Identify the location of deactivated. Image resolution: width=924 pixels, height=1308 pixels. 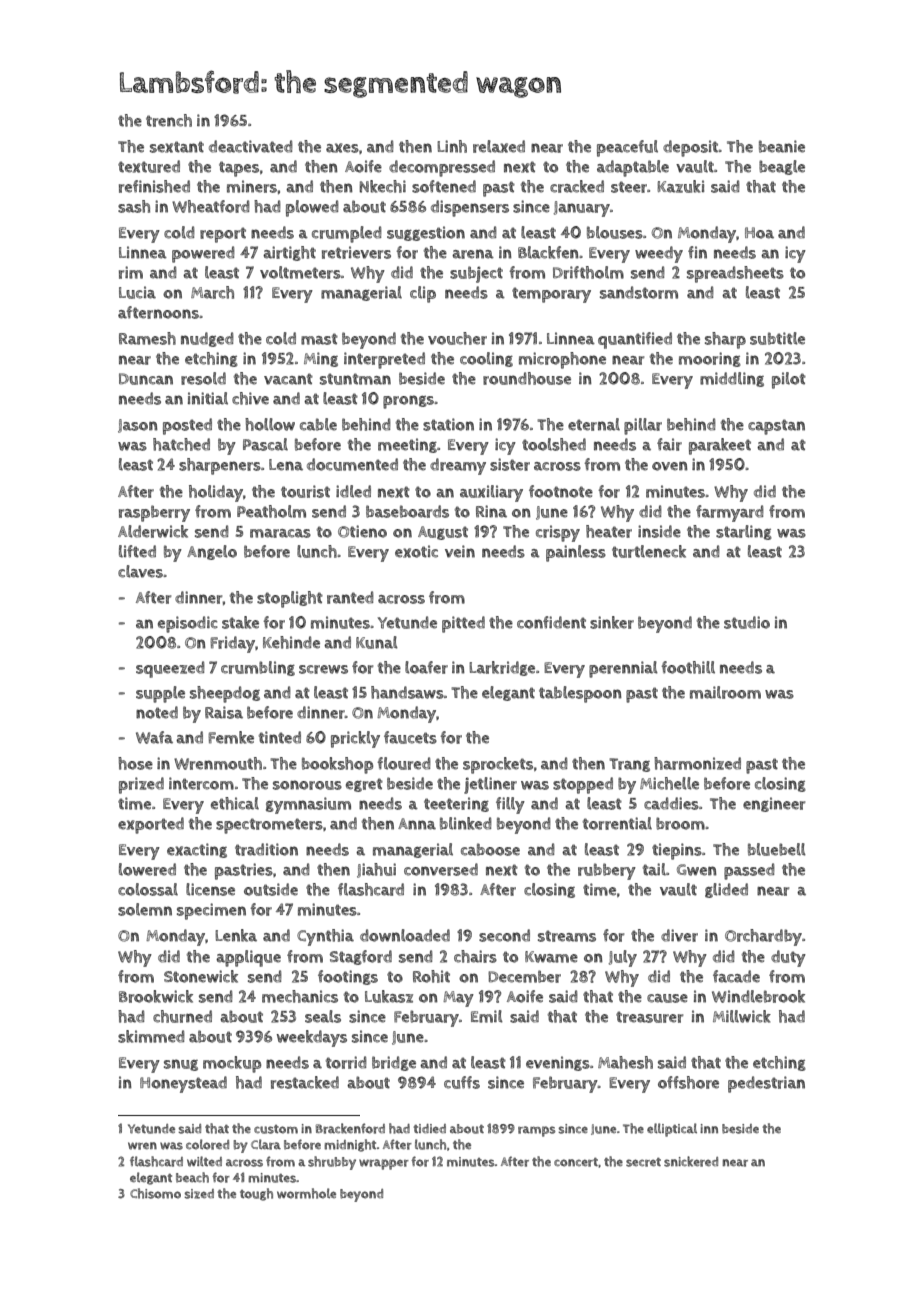
(251, 146).
